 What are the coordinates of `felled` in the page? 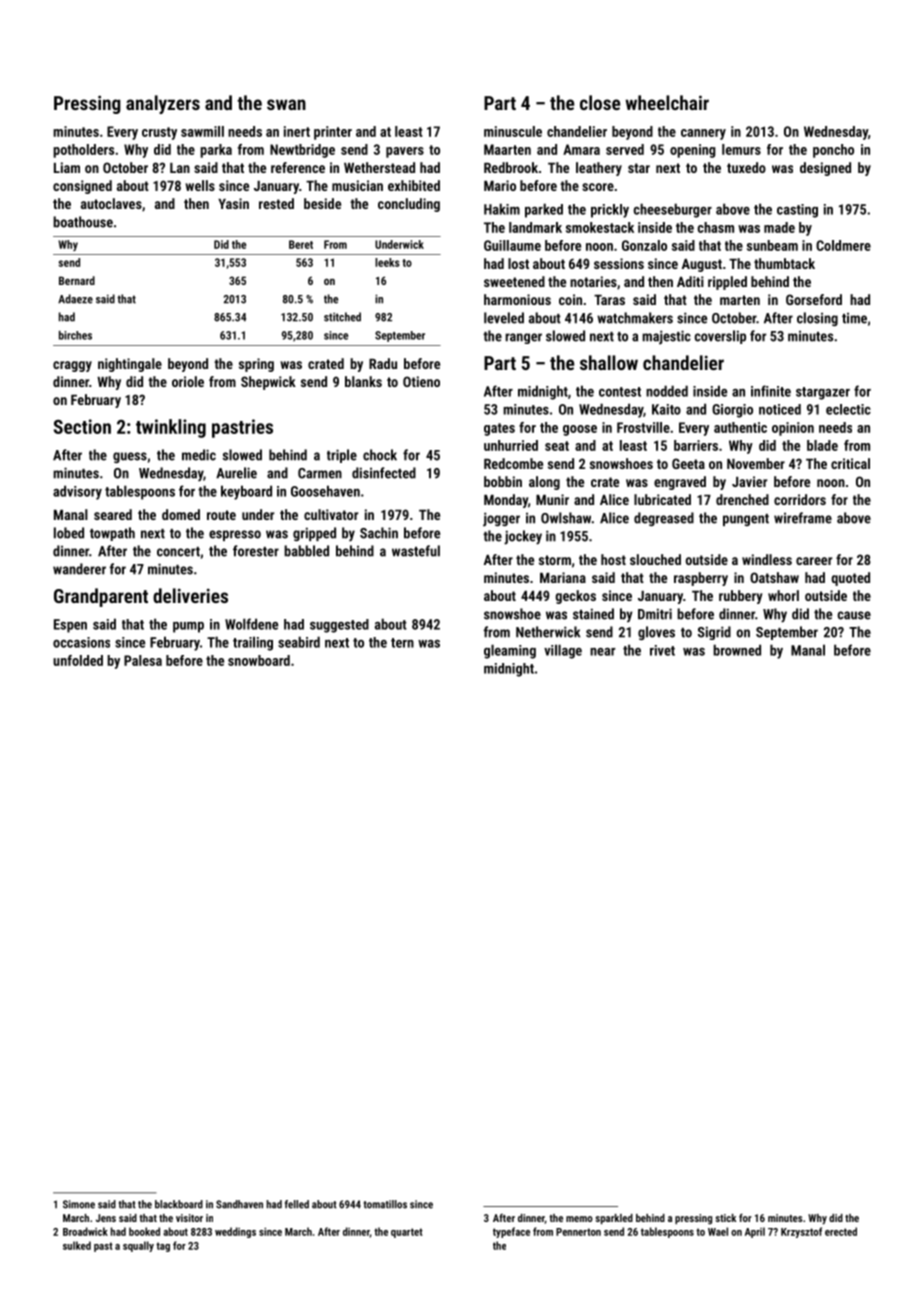 It's located at (297, 1204).
